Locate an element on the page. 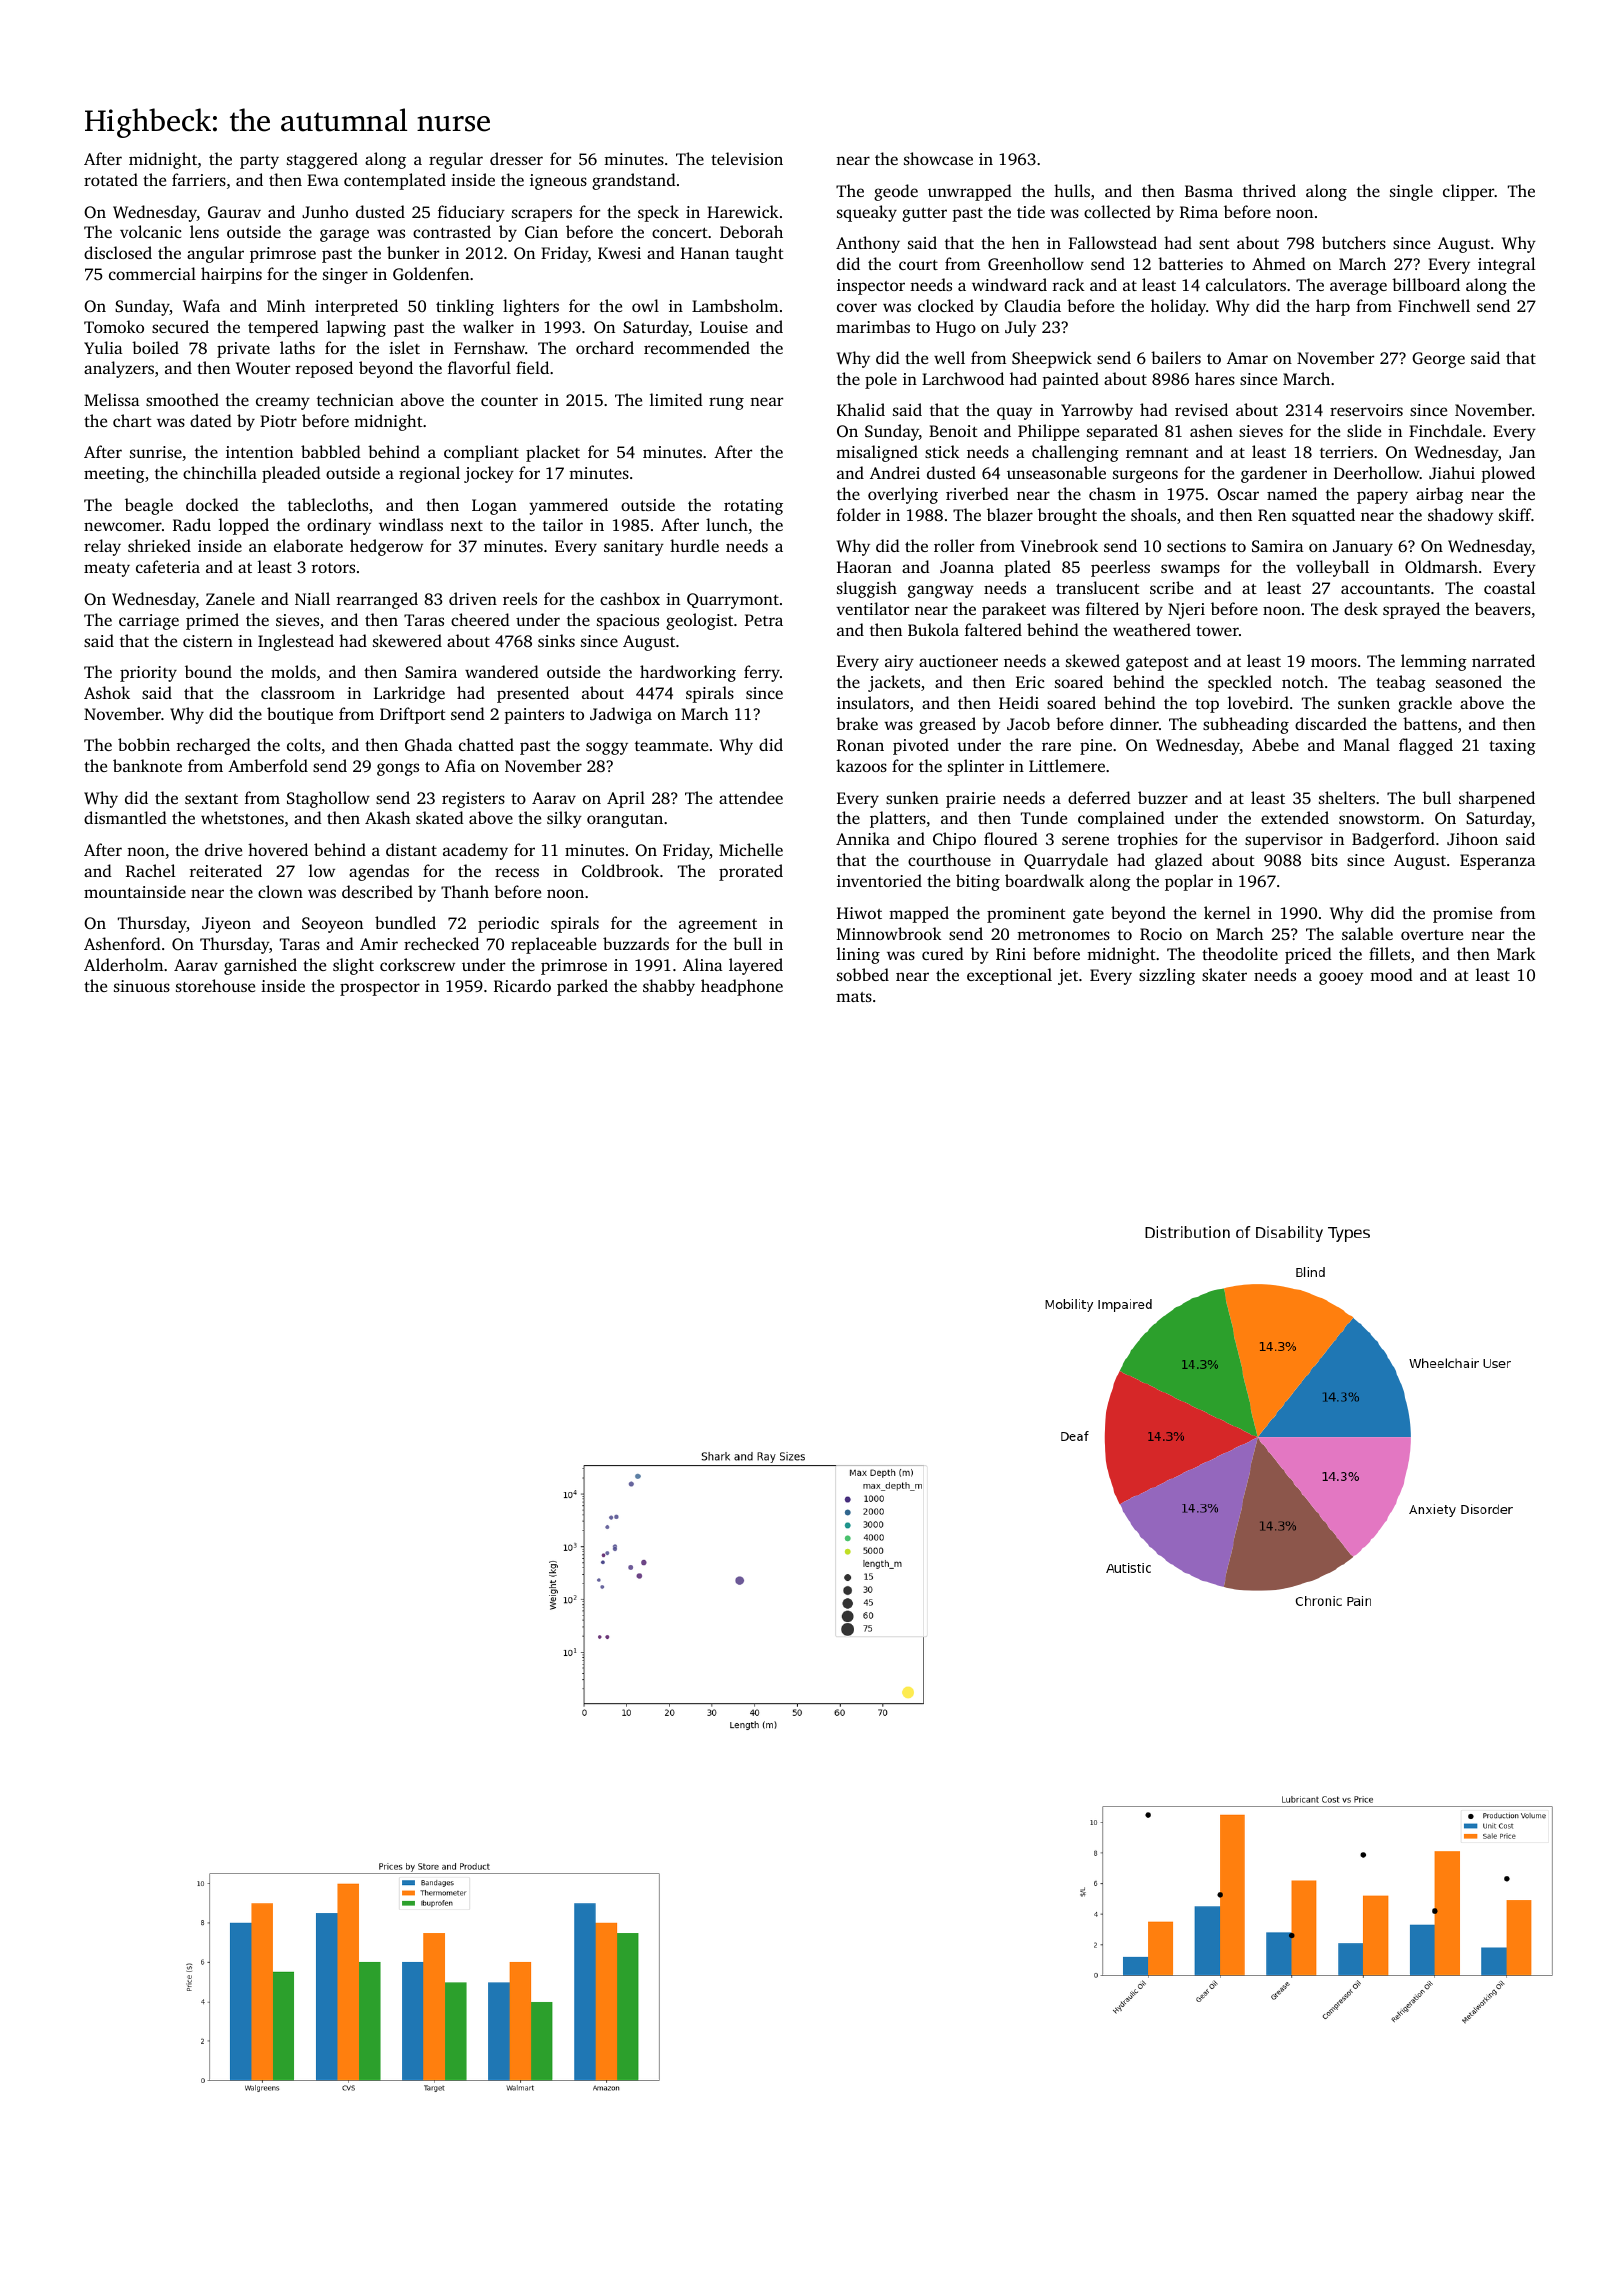 The width and height of the document is (1620, 2292). television is located at coordinates (747, 158).
